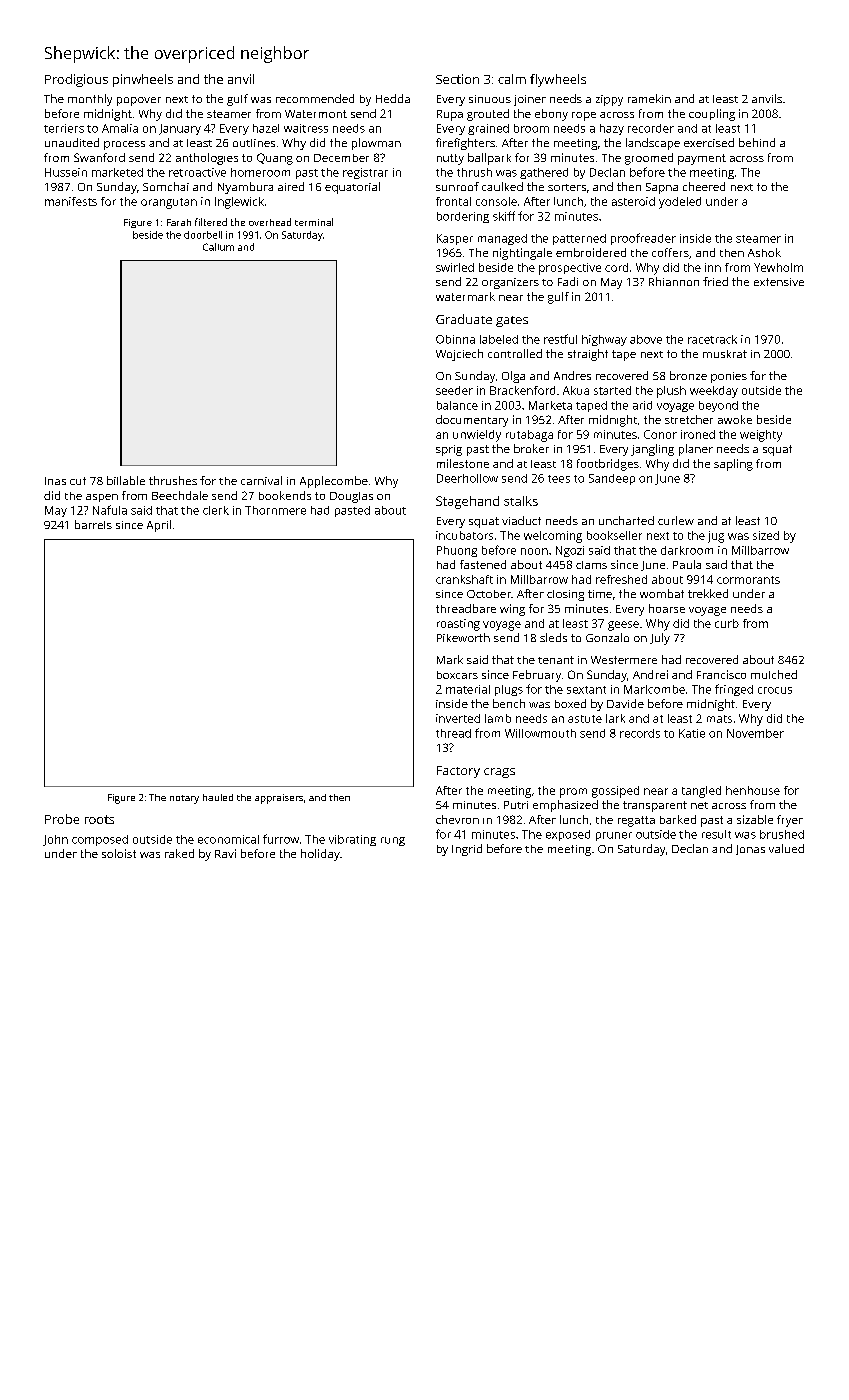  I want to click on Phuong, so click(457, 551).
